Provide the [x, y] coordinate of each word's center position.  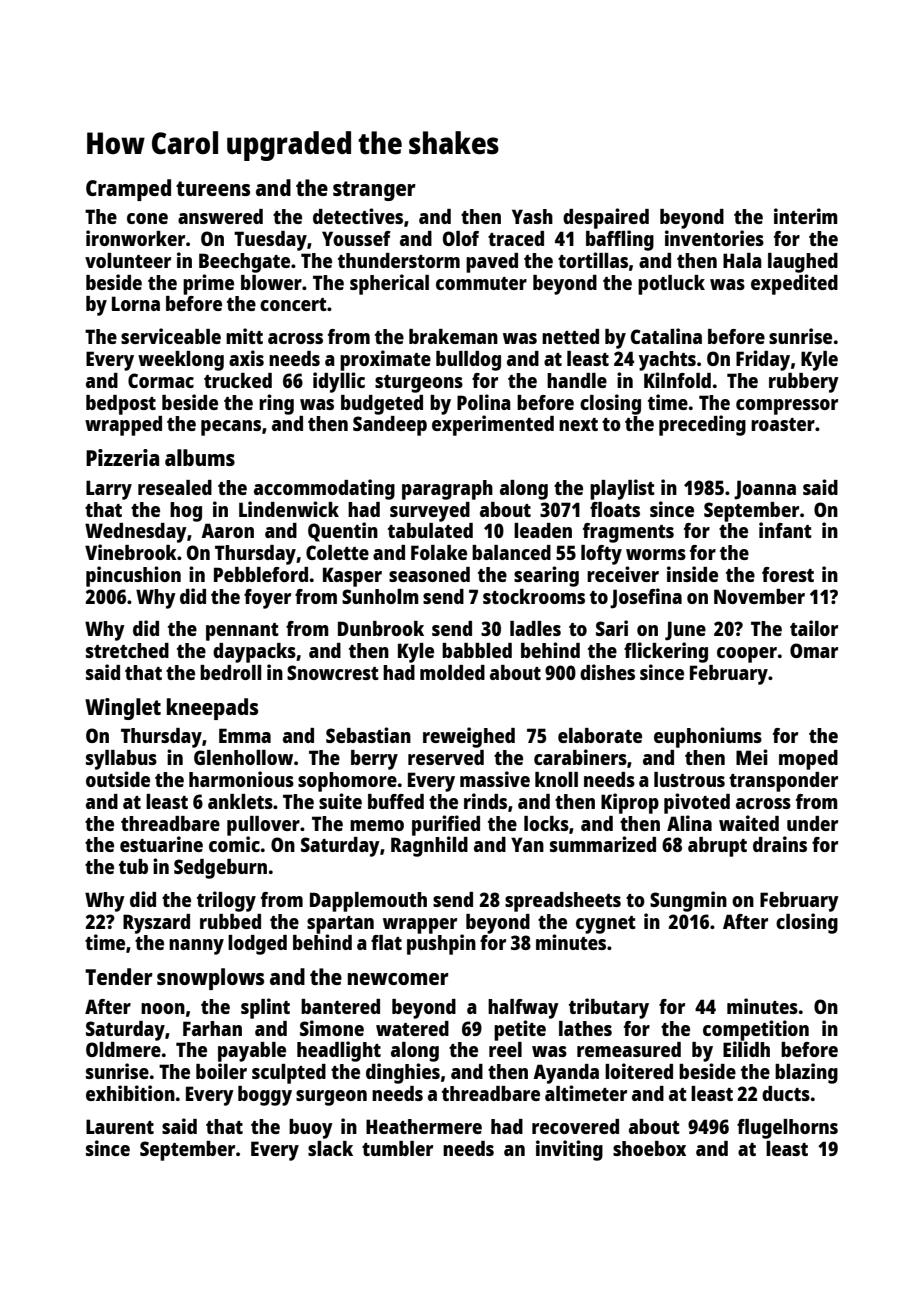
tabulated [430, 530]
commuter [481, 283]
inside [692, 574]
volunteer [128, 260]
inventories [714, 238]
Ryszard [156, 924]
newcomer [398, 979]
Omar [814, 650]
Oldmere [123, 1049]
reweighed [469, 737]
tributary [609, 1008]
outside [118, 779]
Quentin [343, 532]
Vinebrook [131, 552]
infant [785, 530]
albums [200, 457]
